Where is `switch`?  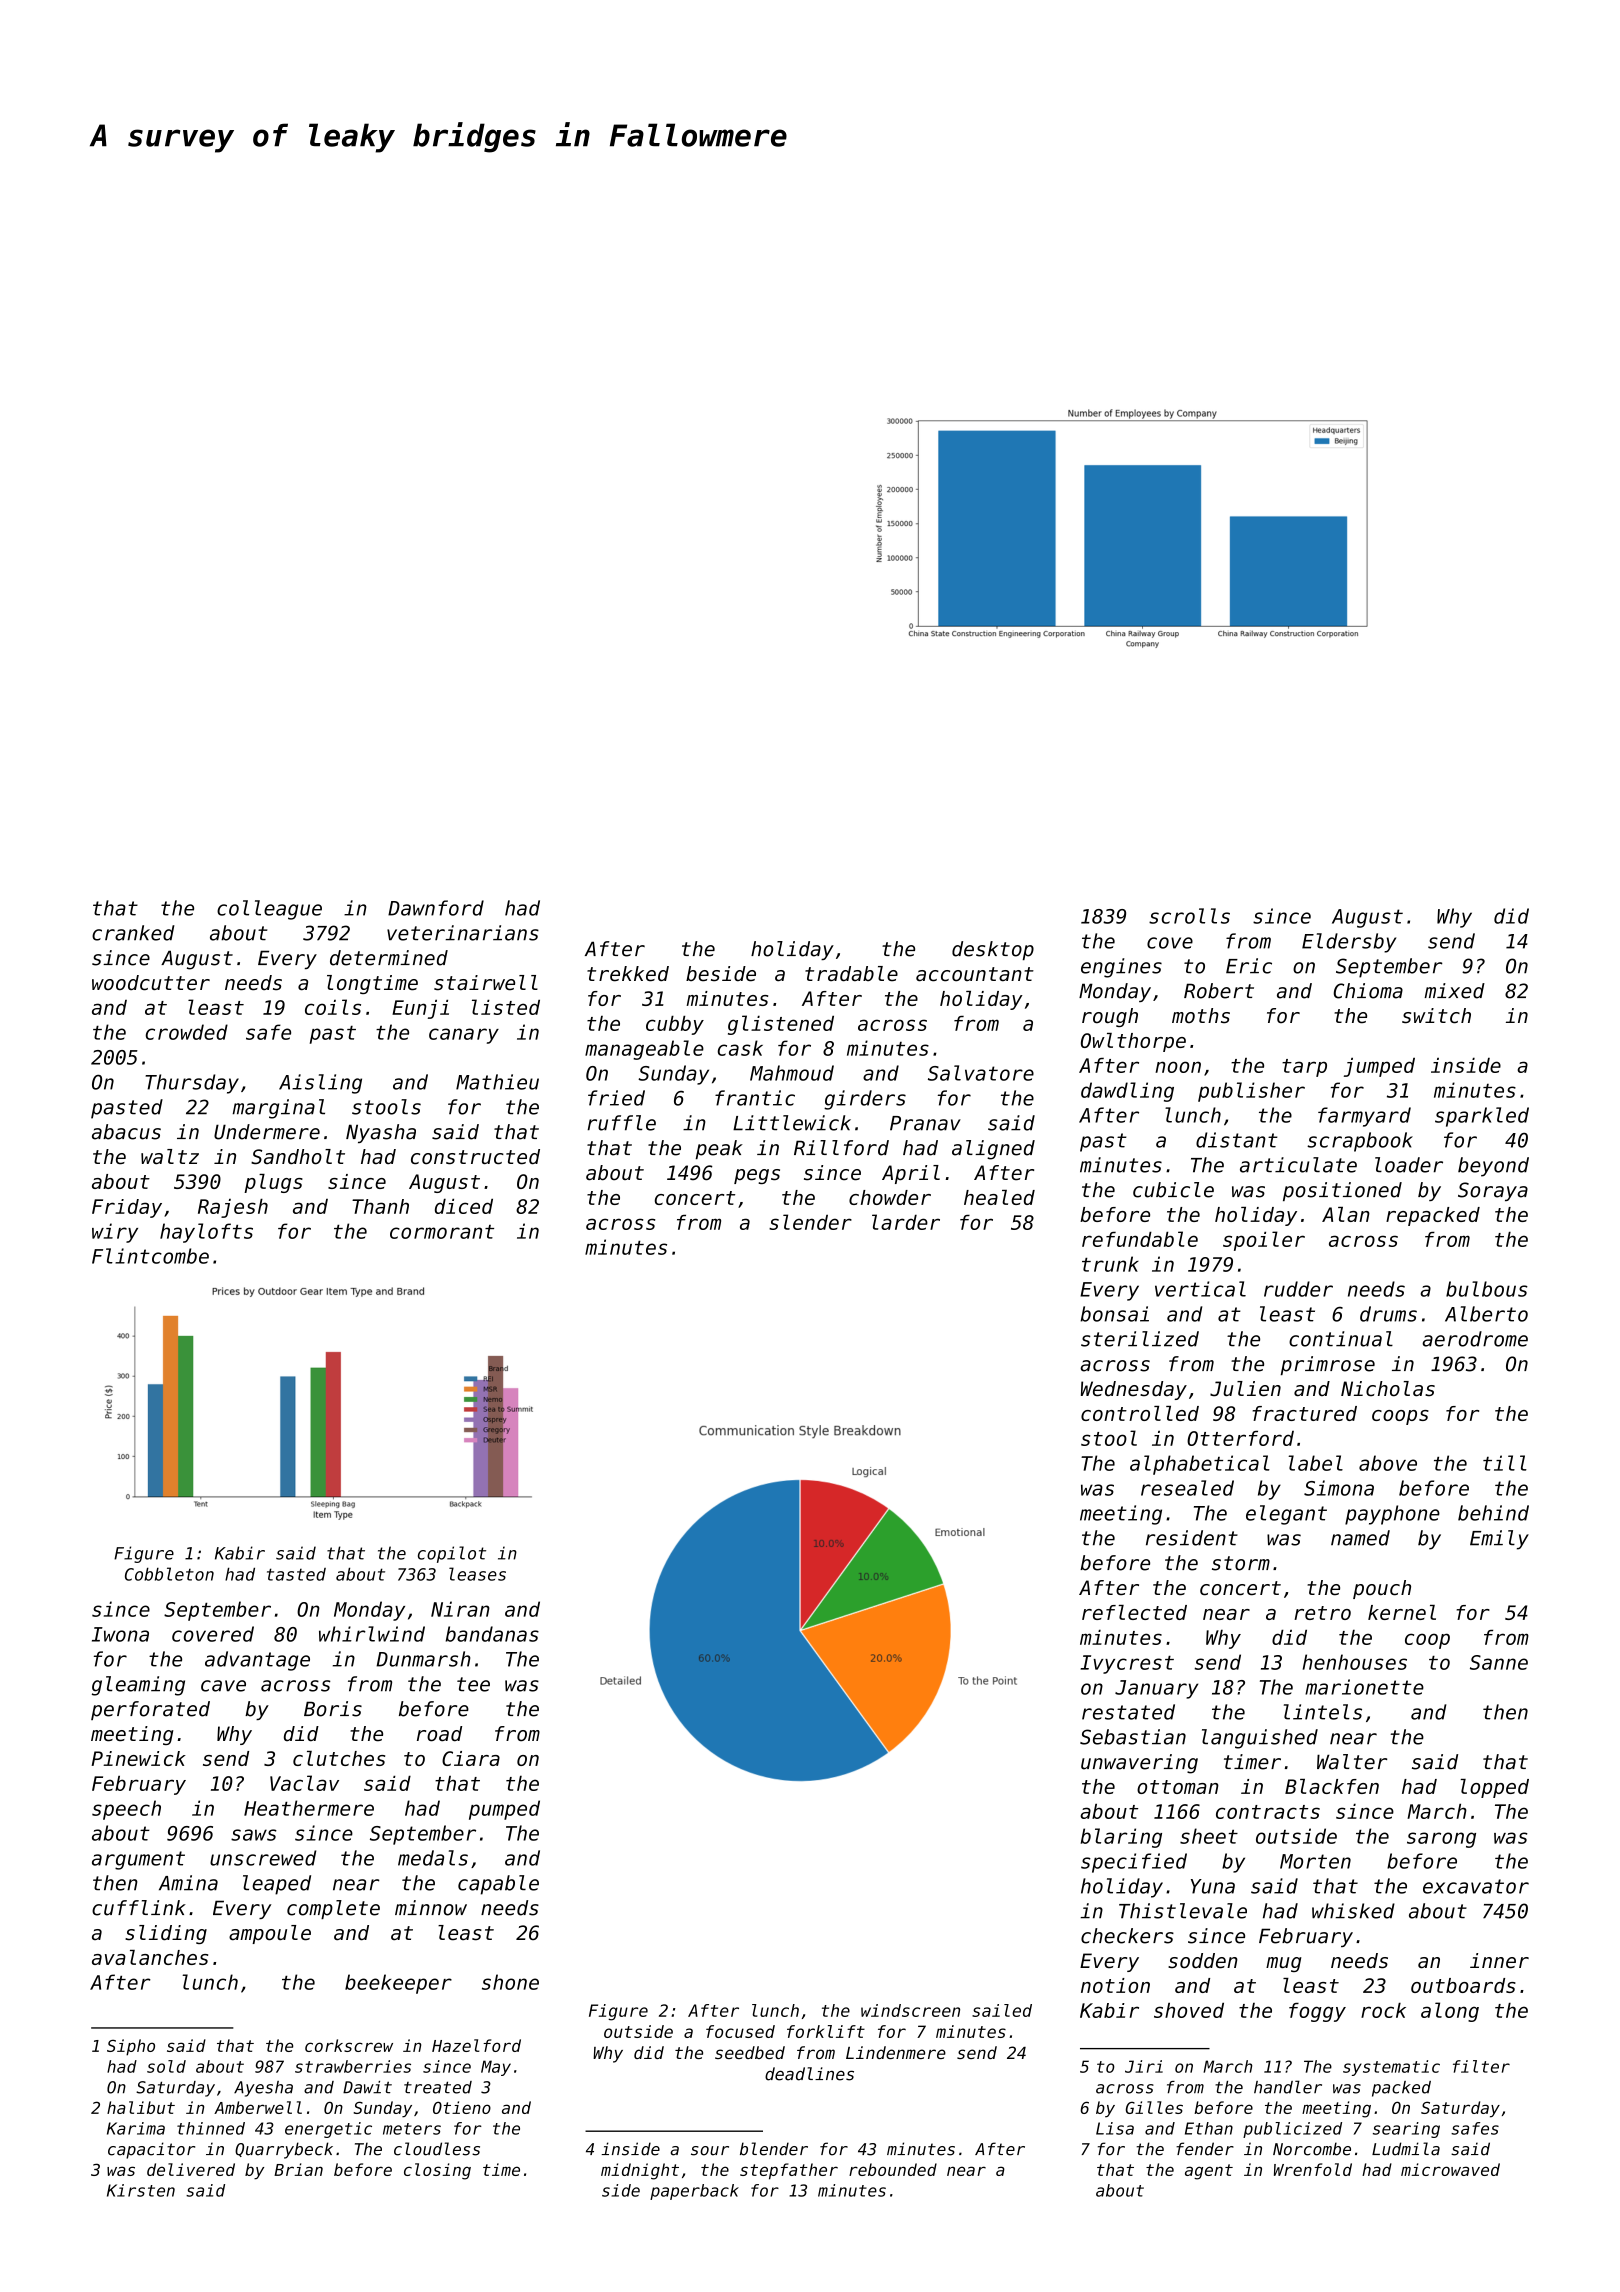 switch is located at coordinates (1436, 1016).
